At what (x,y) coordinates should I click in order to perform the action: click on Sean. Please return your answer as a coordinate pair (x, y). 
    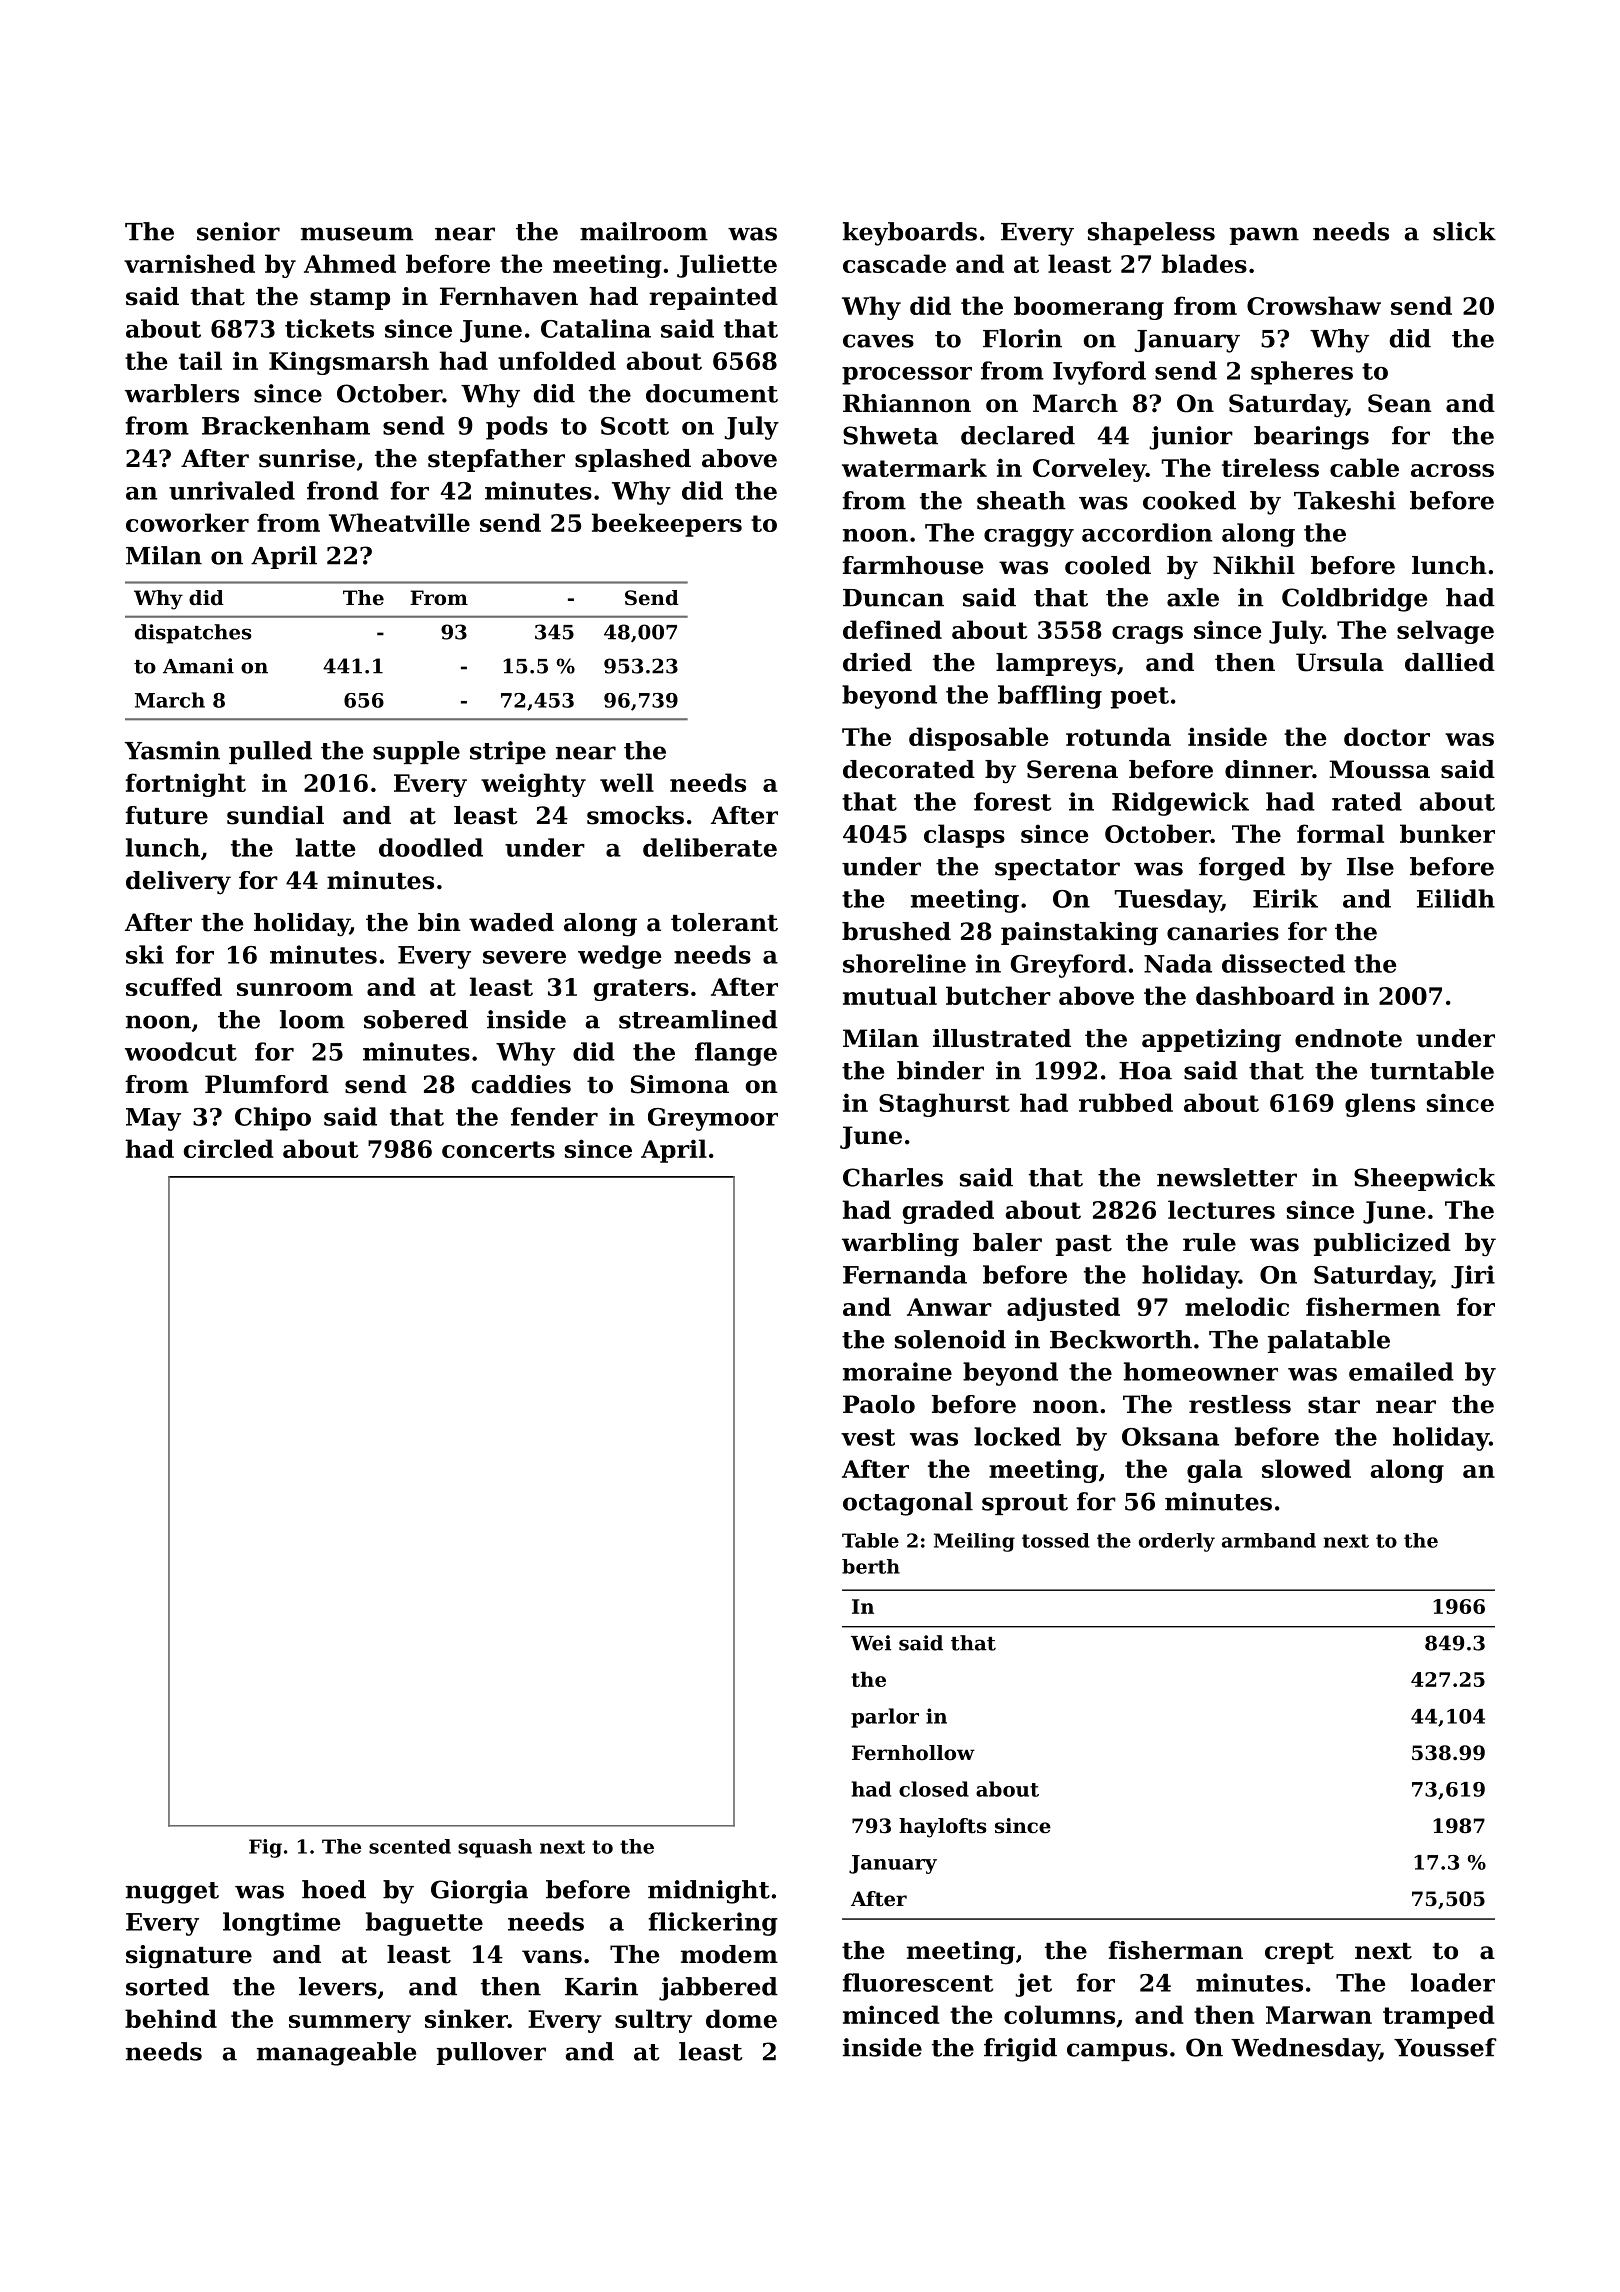
    Looking at the image, I should click on (1400, 403).
